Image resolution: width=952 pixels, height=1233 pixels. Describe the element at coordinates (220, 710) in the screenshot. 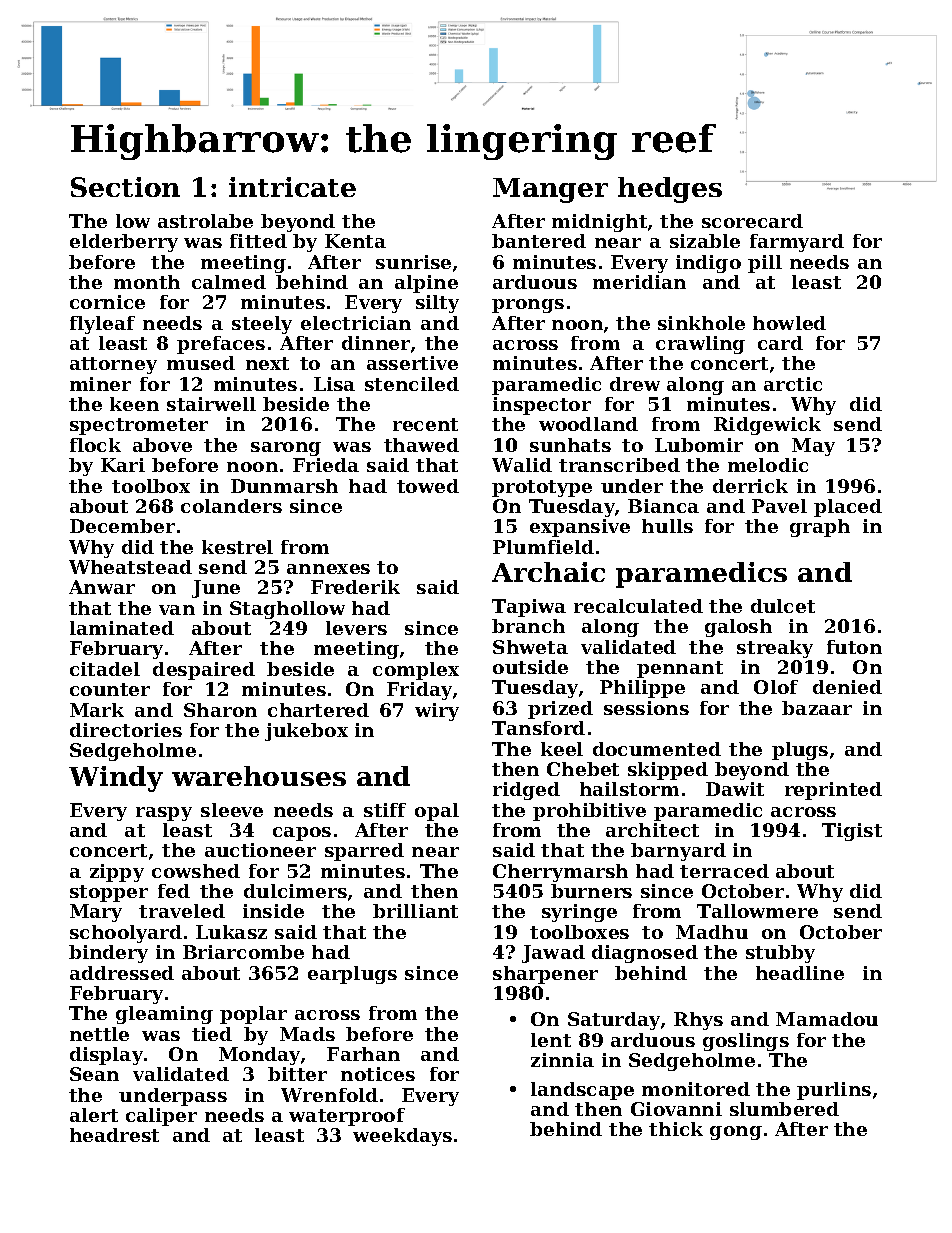

I see `Sharon` at that location.
